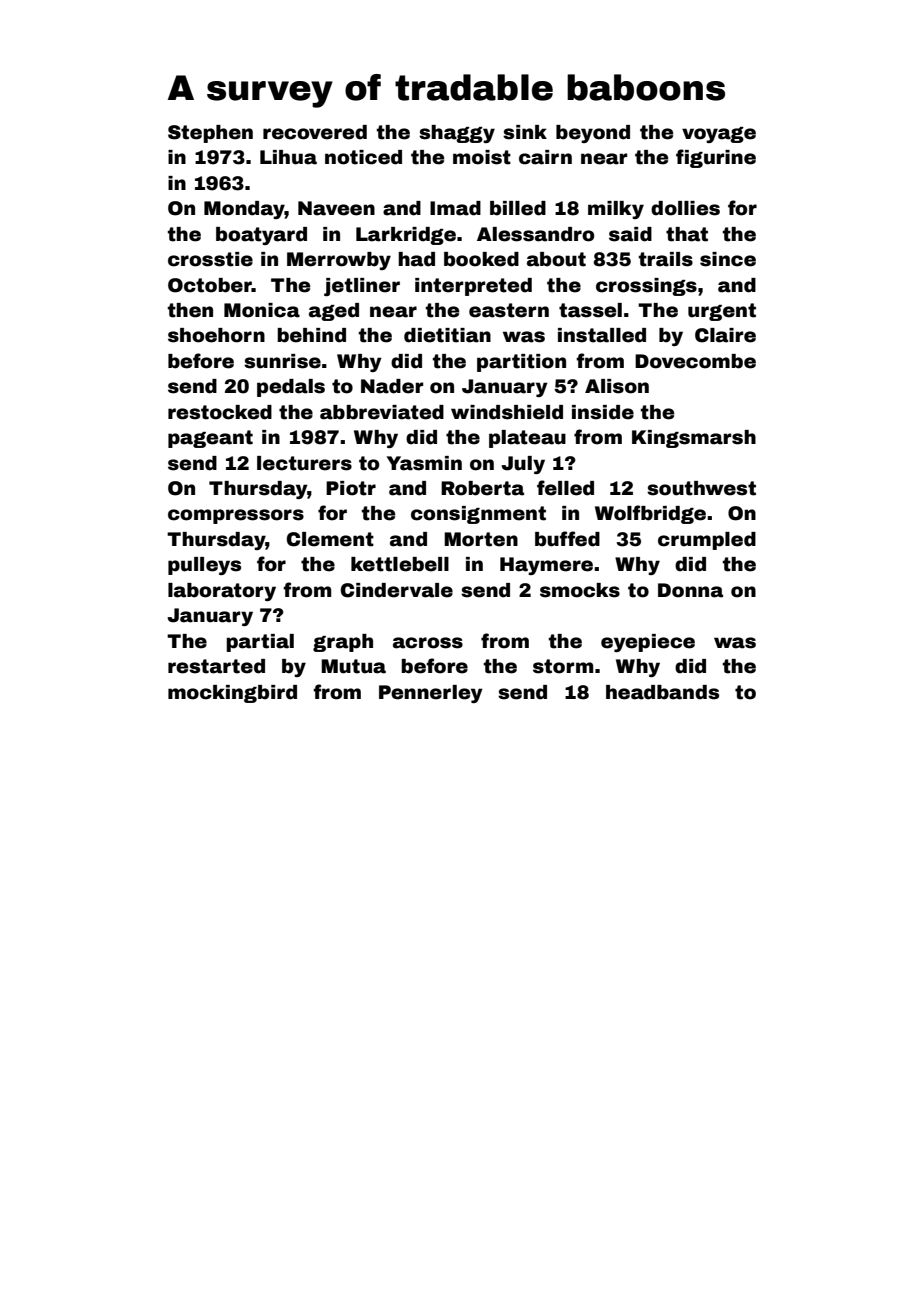 This screenshot has height=1311, width=924. Describe the element at coordinates (382, 412) in the screenshot. I see `abbreviated` at that location.
